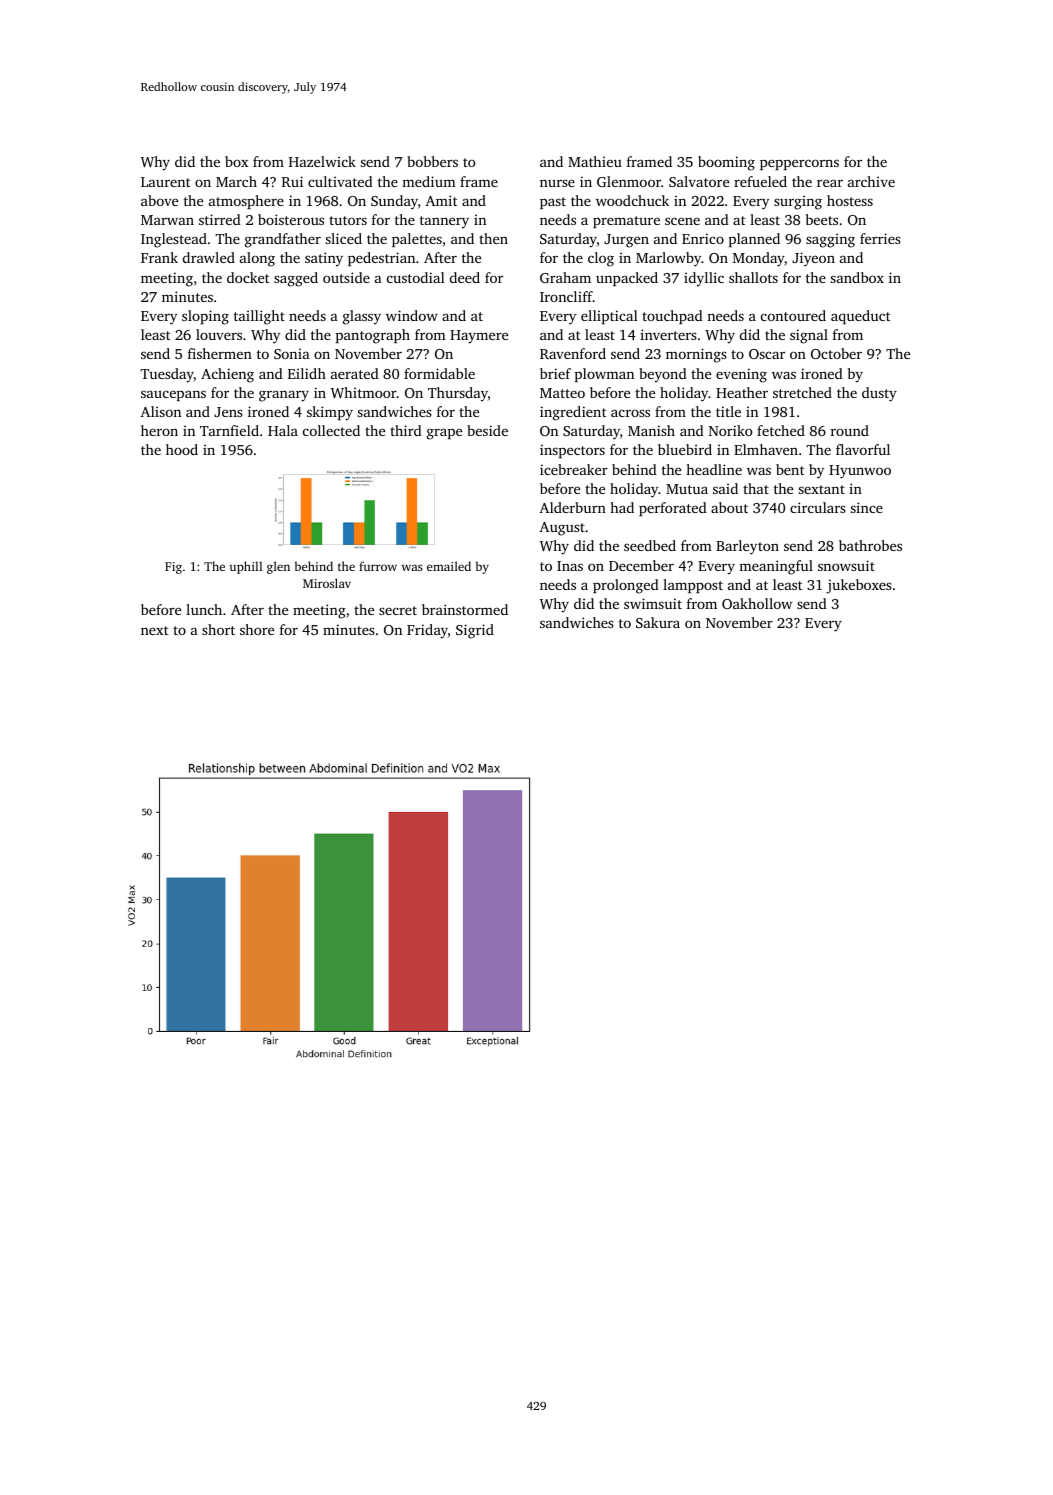 The height and width of the screenshot is (1495, 1053). I want to click on archive, so click(871, 181).
